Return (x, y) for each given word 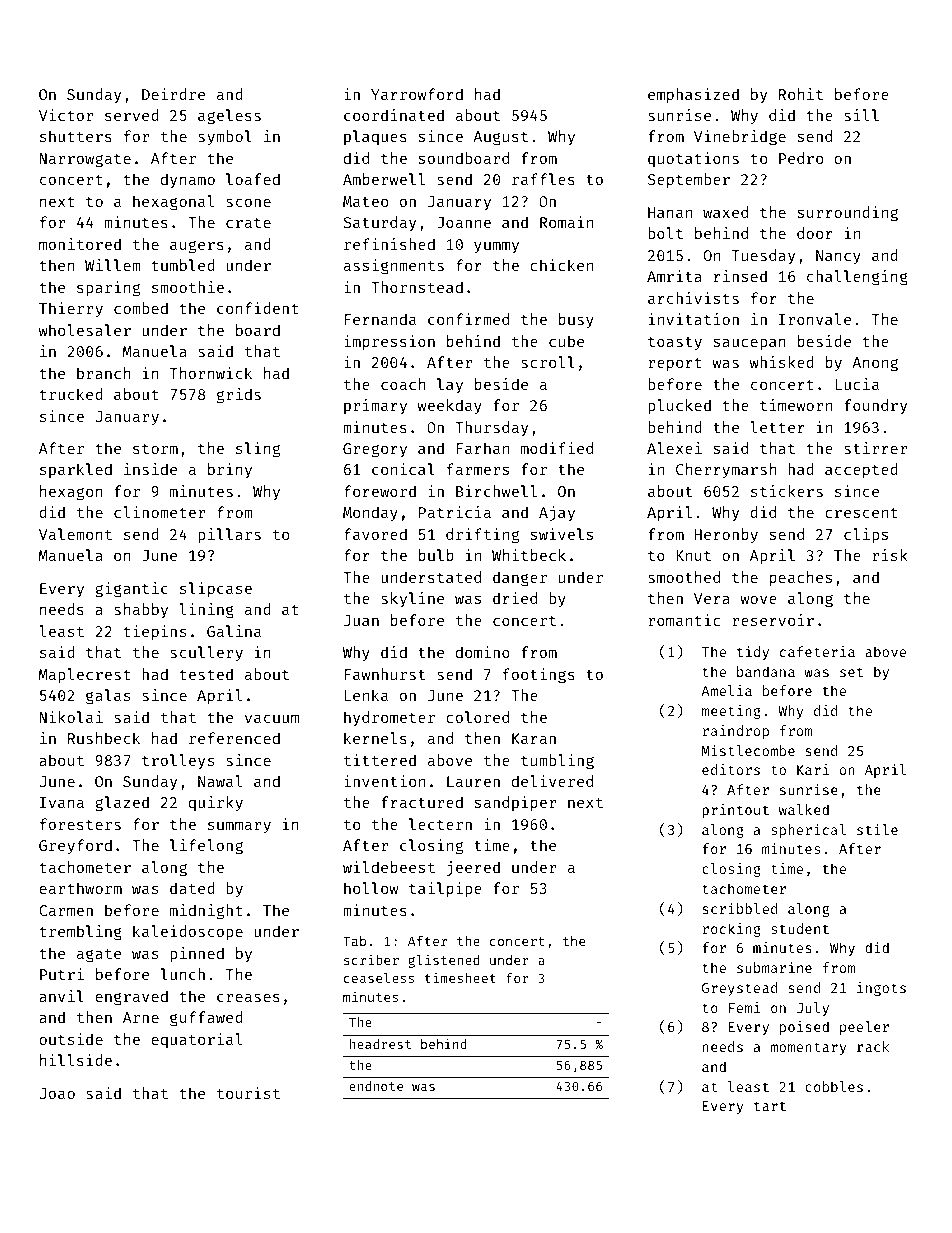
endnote (376, 1086)
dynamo (188, 180)
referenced (234, 738)
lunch (183, 974)
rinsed (740, 276)
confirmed (468, 319)
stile (877, 829)
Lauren (473, 781)
